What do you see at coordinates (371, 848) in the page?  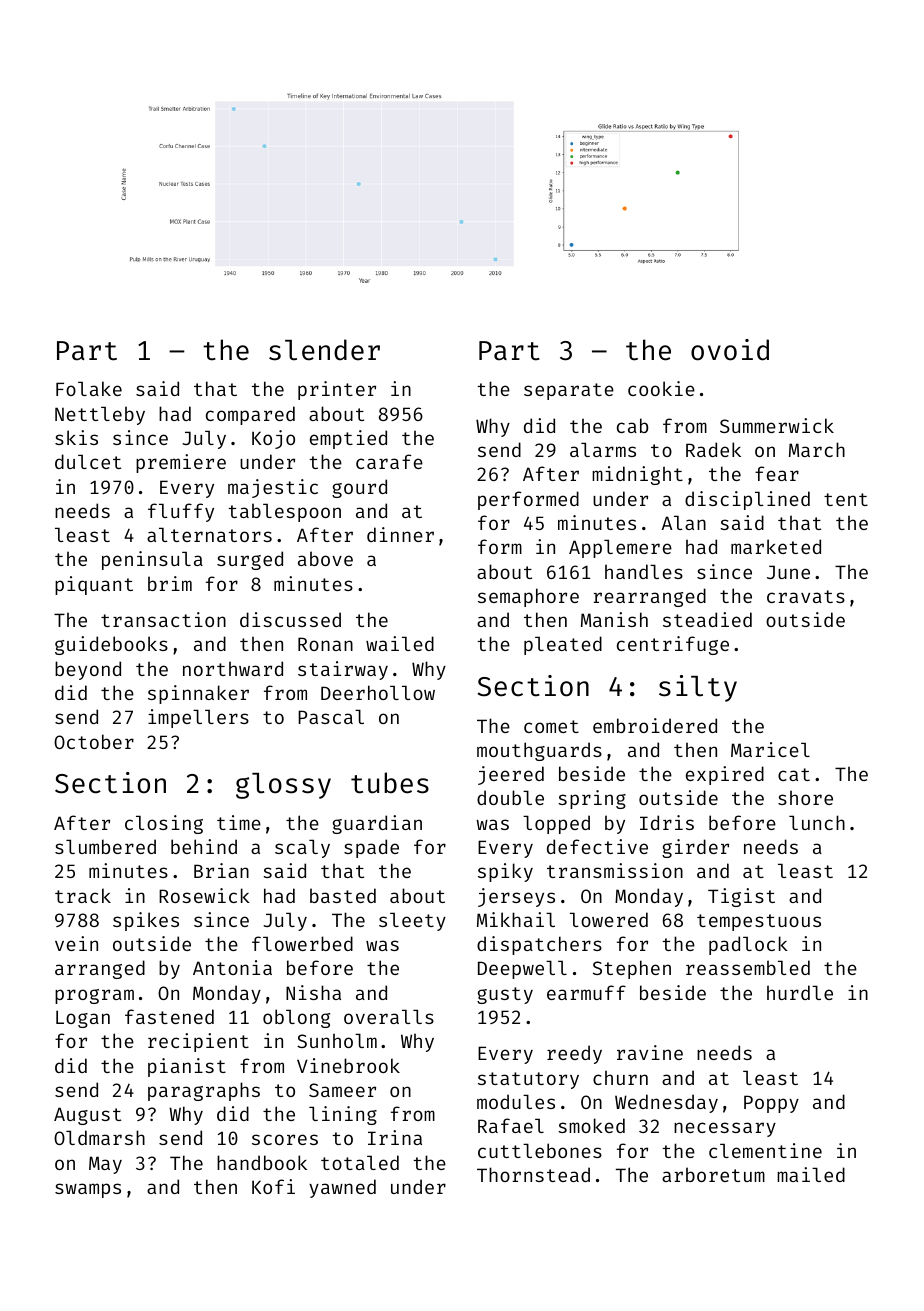 I see `spade` at bounding box center [371, 848].
